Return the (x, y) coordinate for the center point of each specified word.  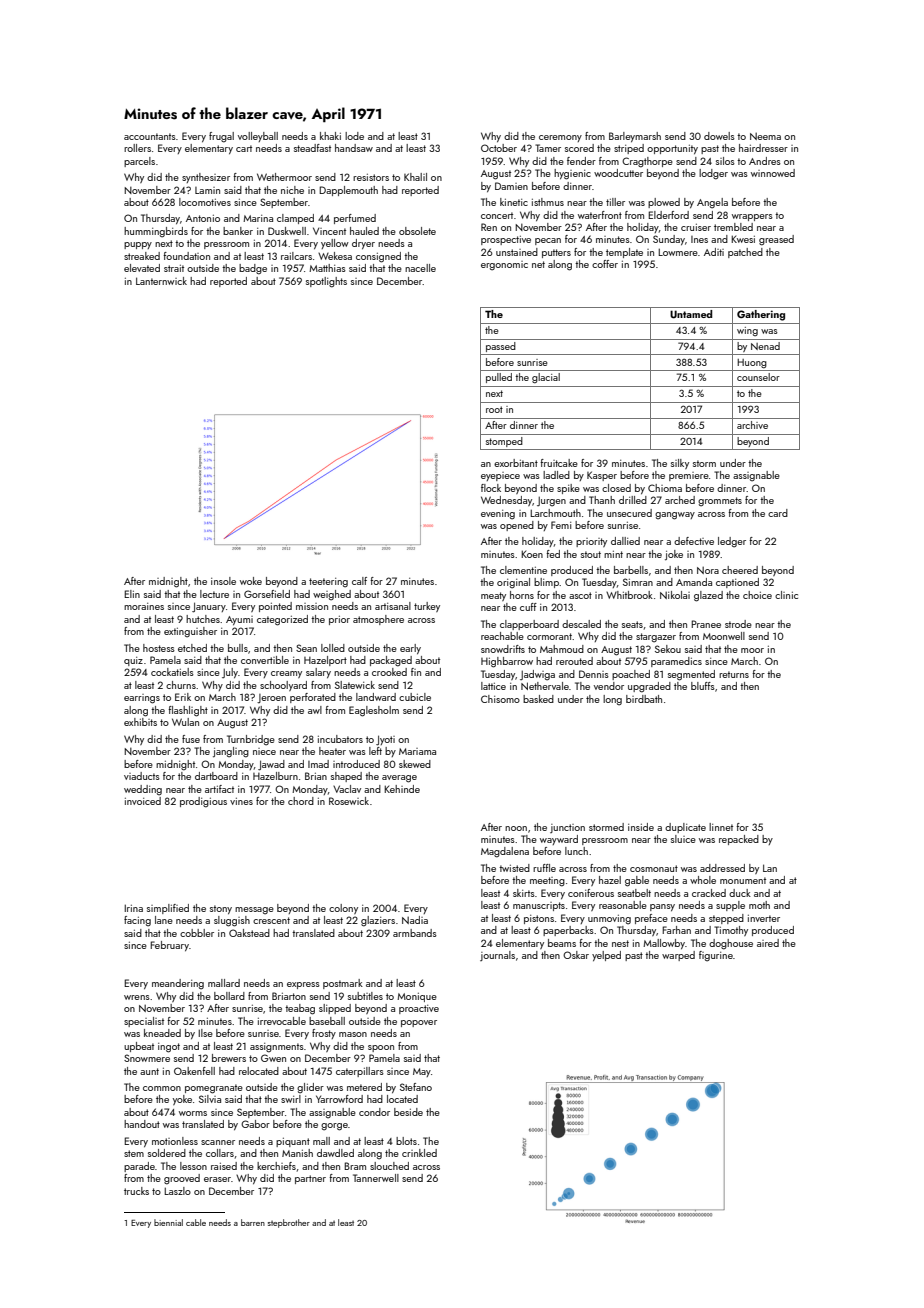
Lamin (207, 190)
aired (768, 943)
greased (776, 240)
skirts (524, 893)
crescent (271, 920)
